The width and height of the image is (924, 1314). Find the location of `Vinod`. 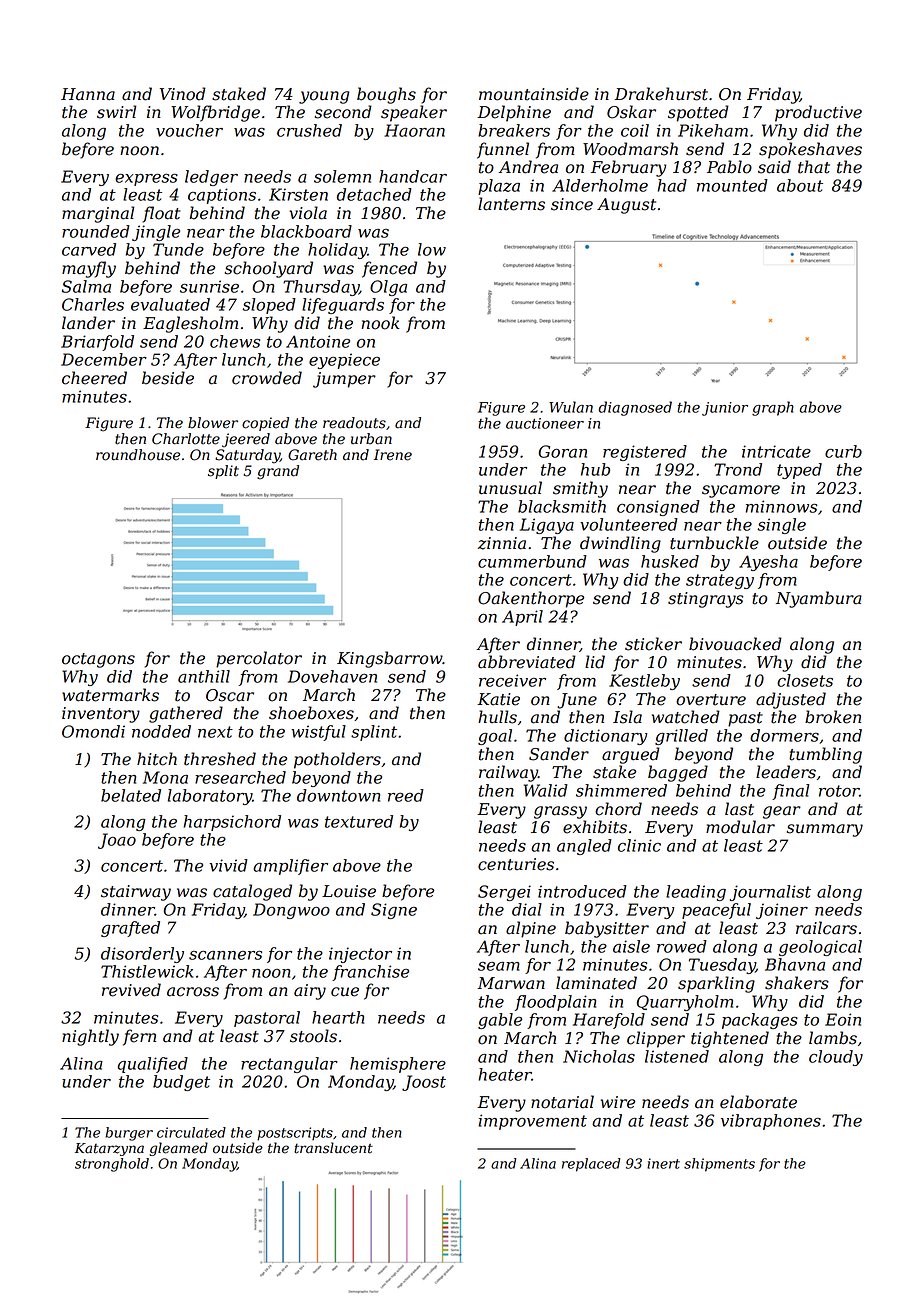

Vinod is located at coordinates (183, 94).
